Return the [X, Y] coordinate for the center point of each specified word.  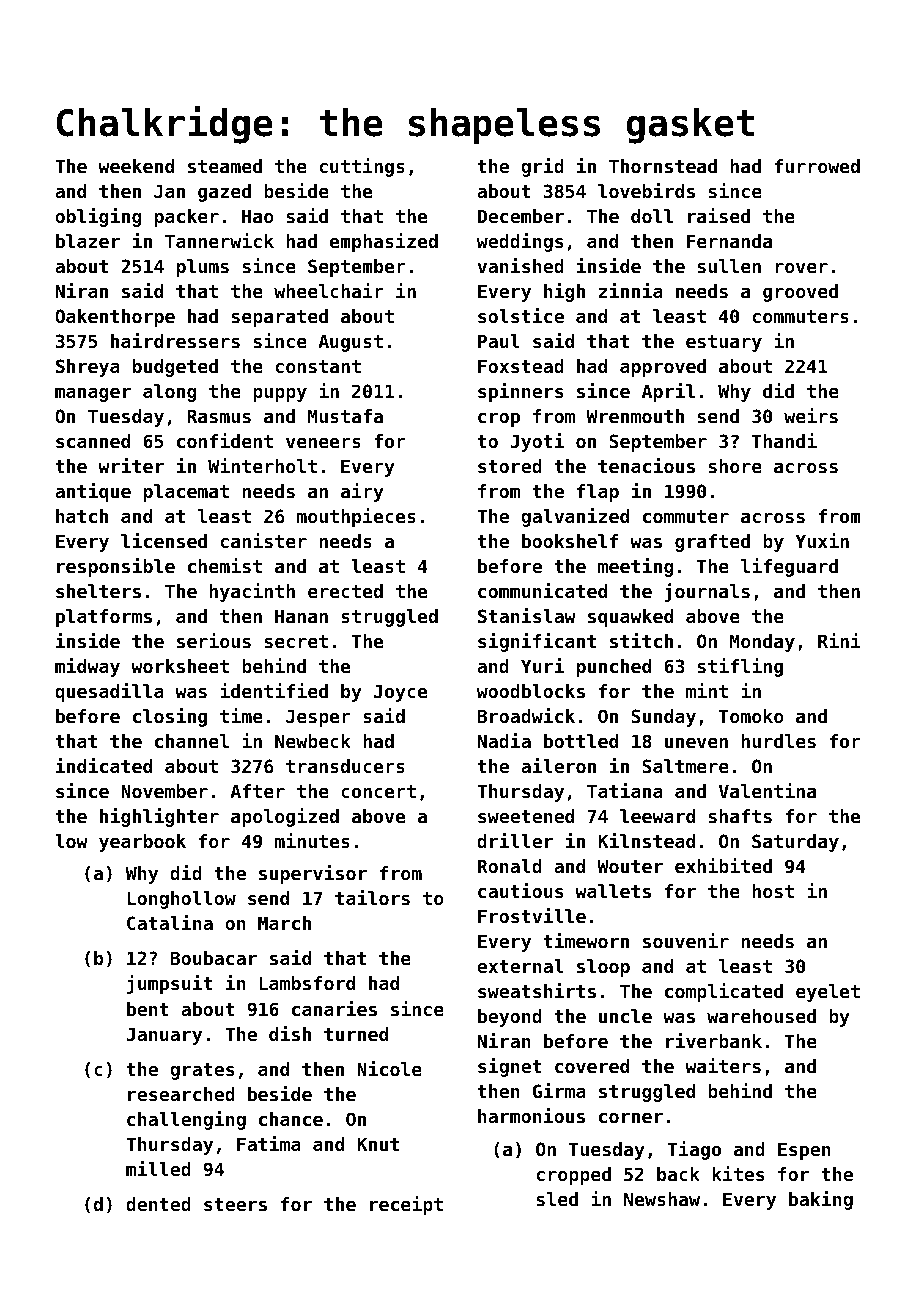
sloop [603, 968]
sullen [729, 266]
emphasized [384, 242]
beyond [510, 1018]
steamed [225, 166]
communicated [542, 590]
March [284, 923]
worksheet [180, 666]
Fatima [269, 1143]
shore [735, 466]
